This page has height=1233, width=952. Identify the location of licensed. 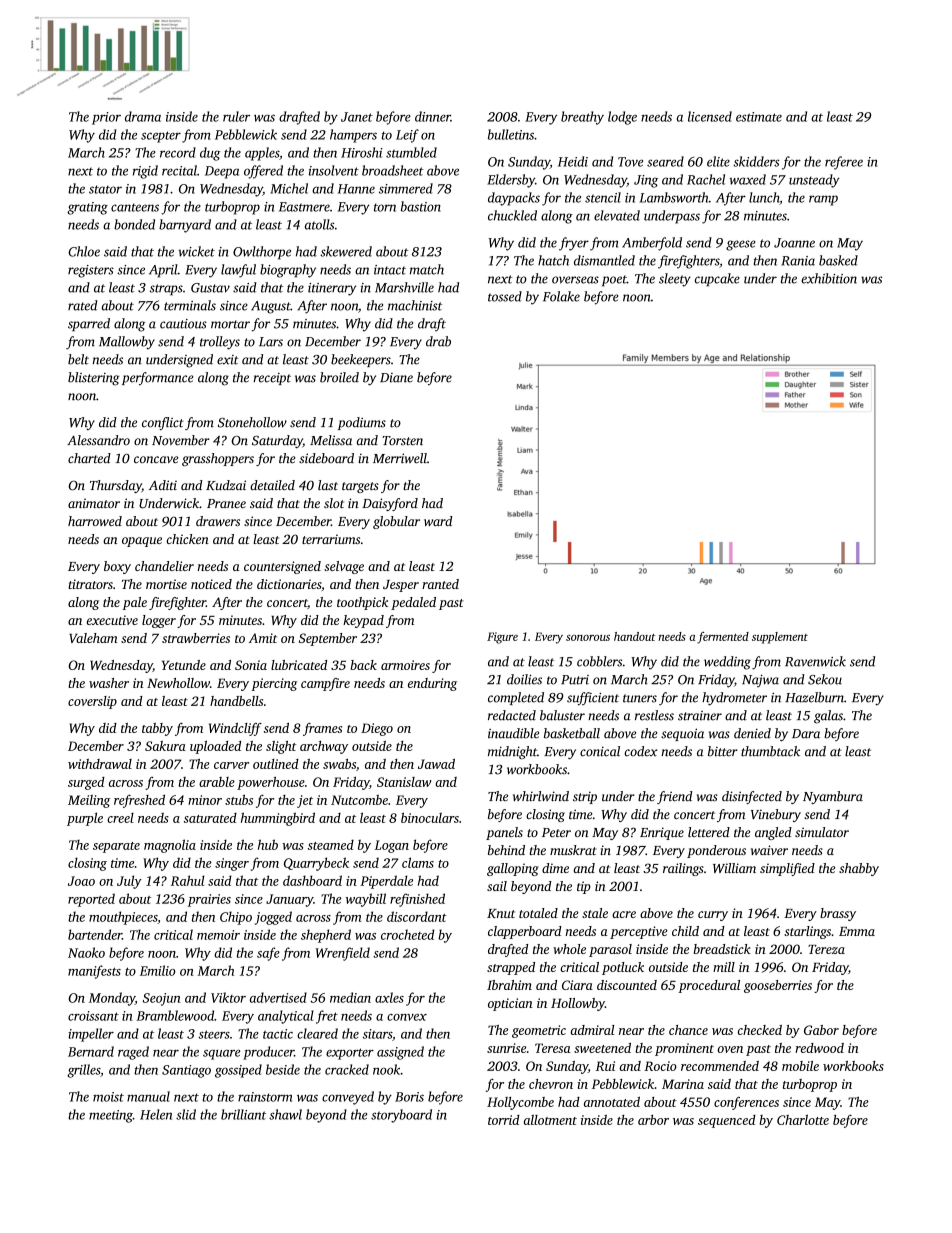
(710, 116).
